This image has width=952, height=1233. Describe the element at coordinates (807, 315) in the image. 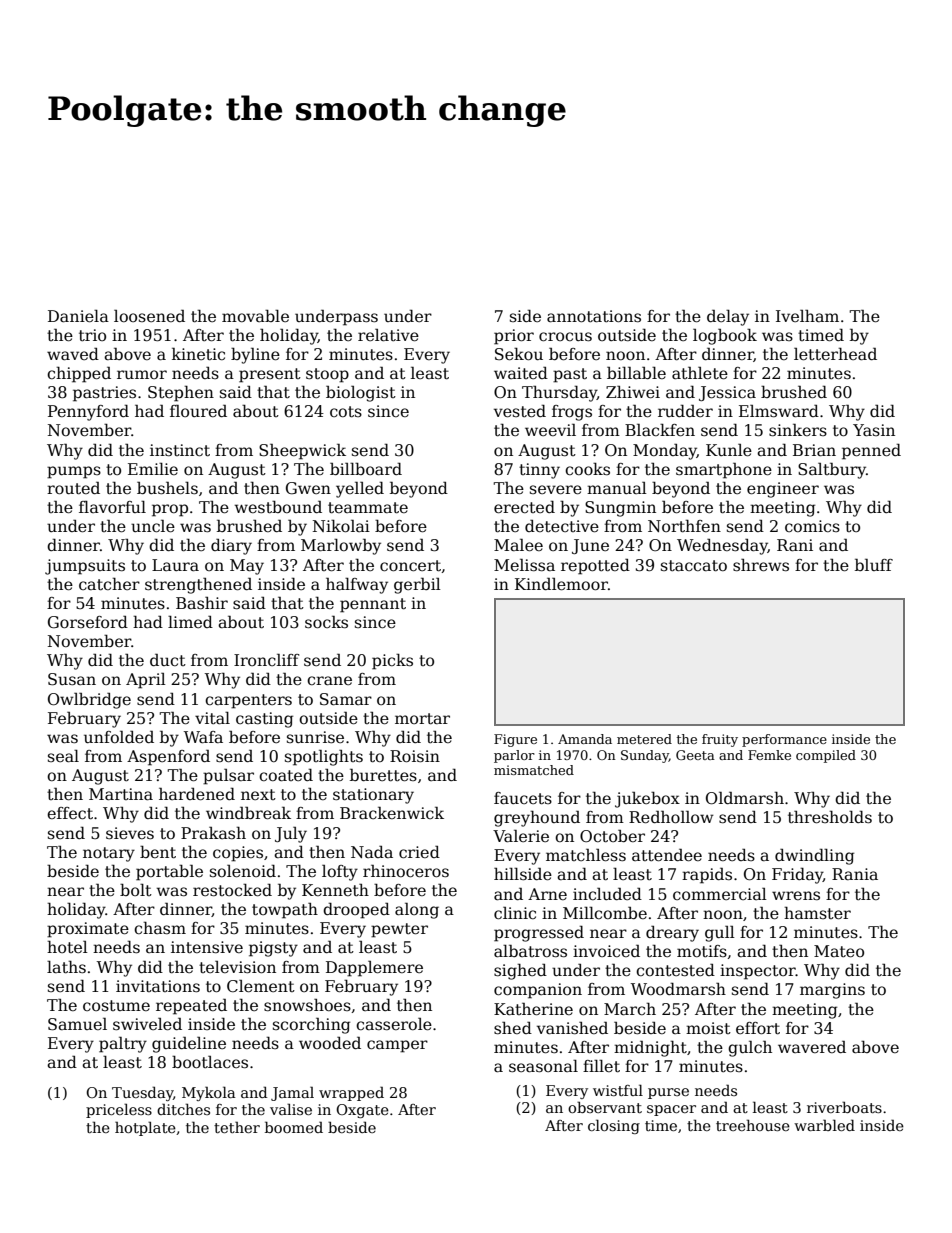

I see `Ivelham` at that location.
